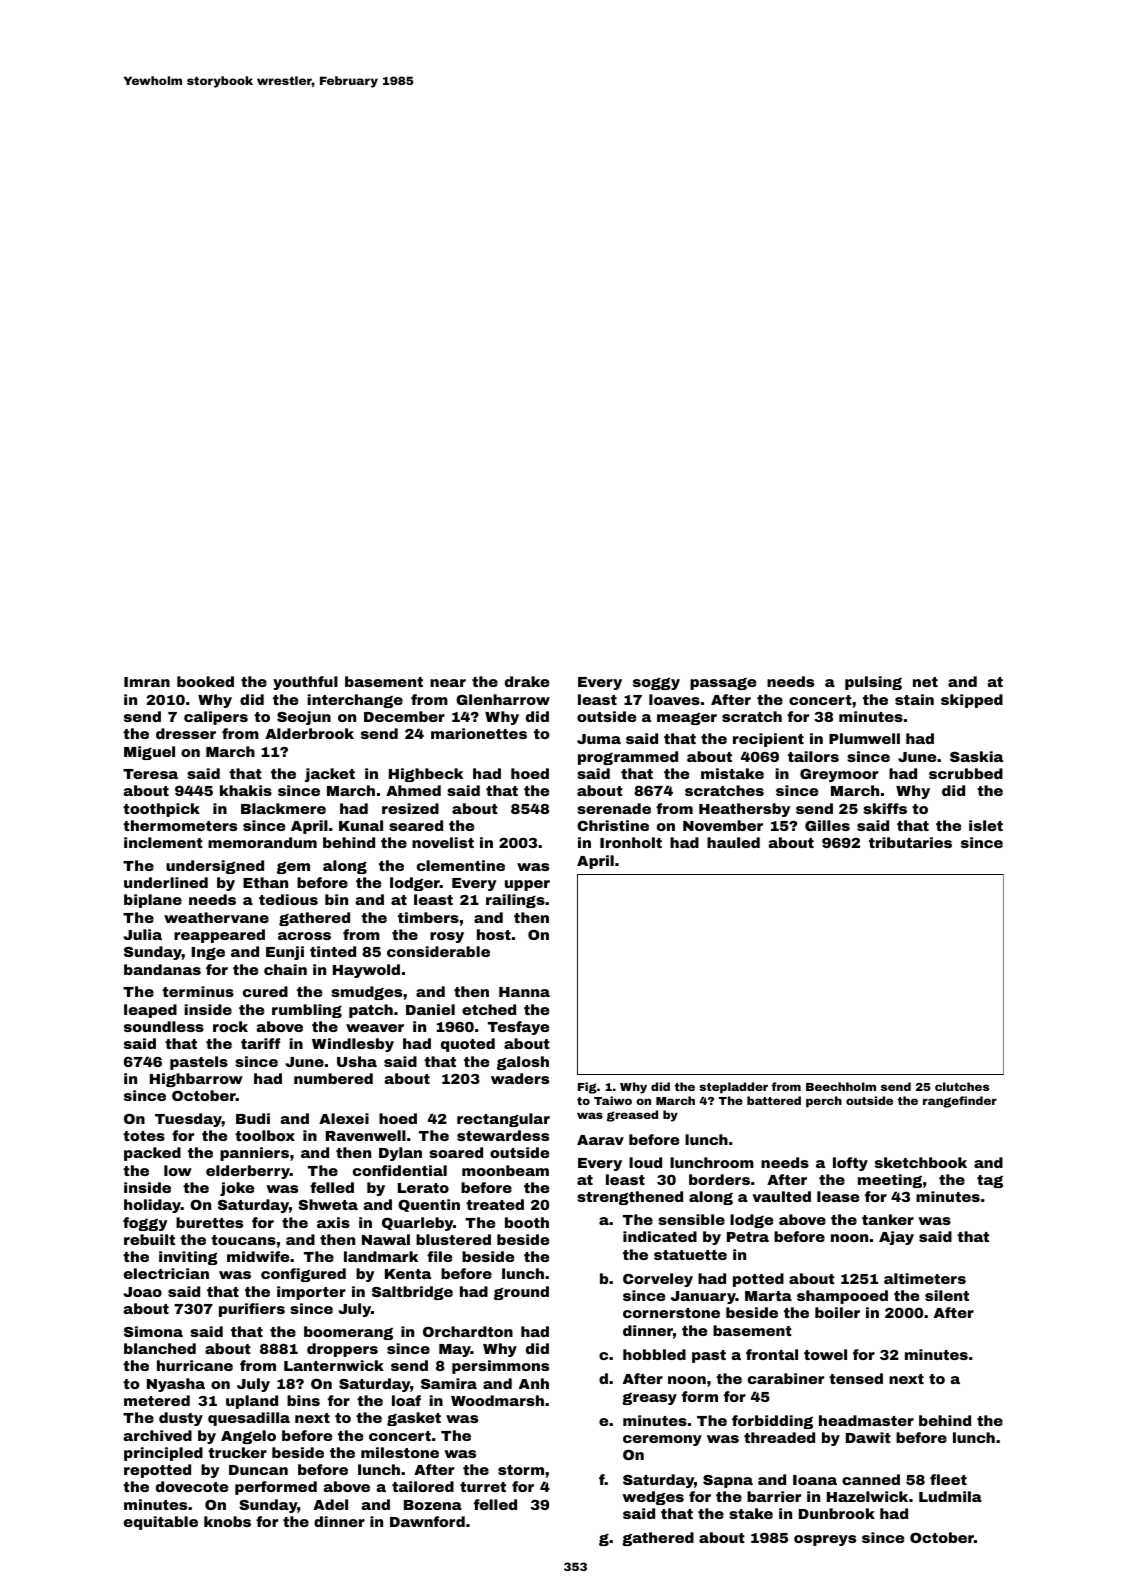 This screenshot has width=1127, height=1594. What do you see at coordinates (348, 1333) in the screenshot?
I see `boomerang` at bounding box center [348, 1333].
